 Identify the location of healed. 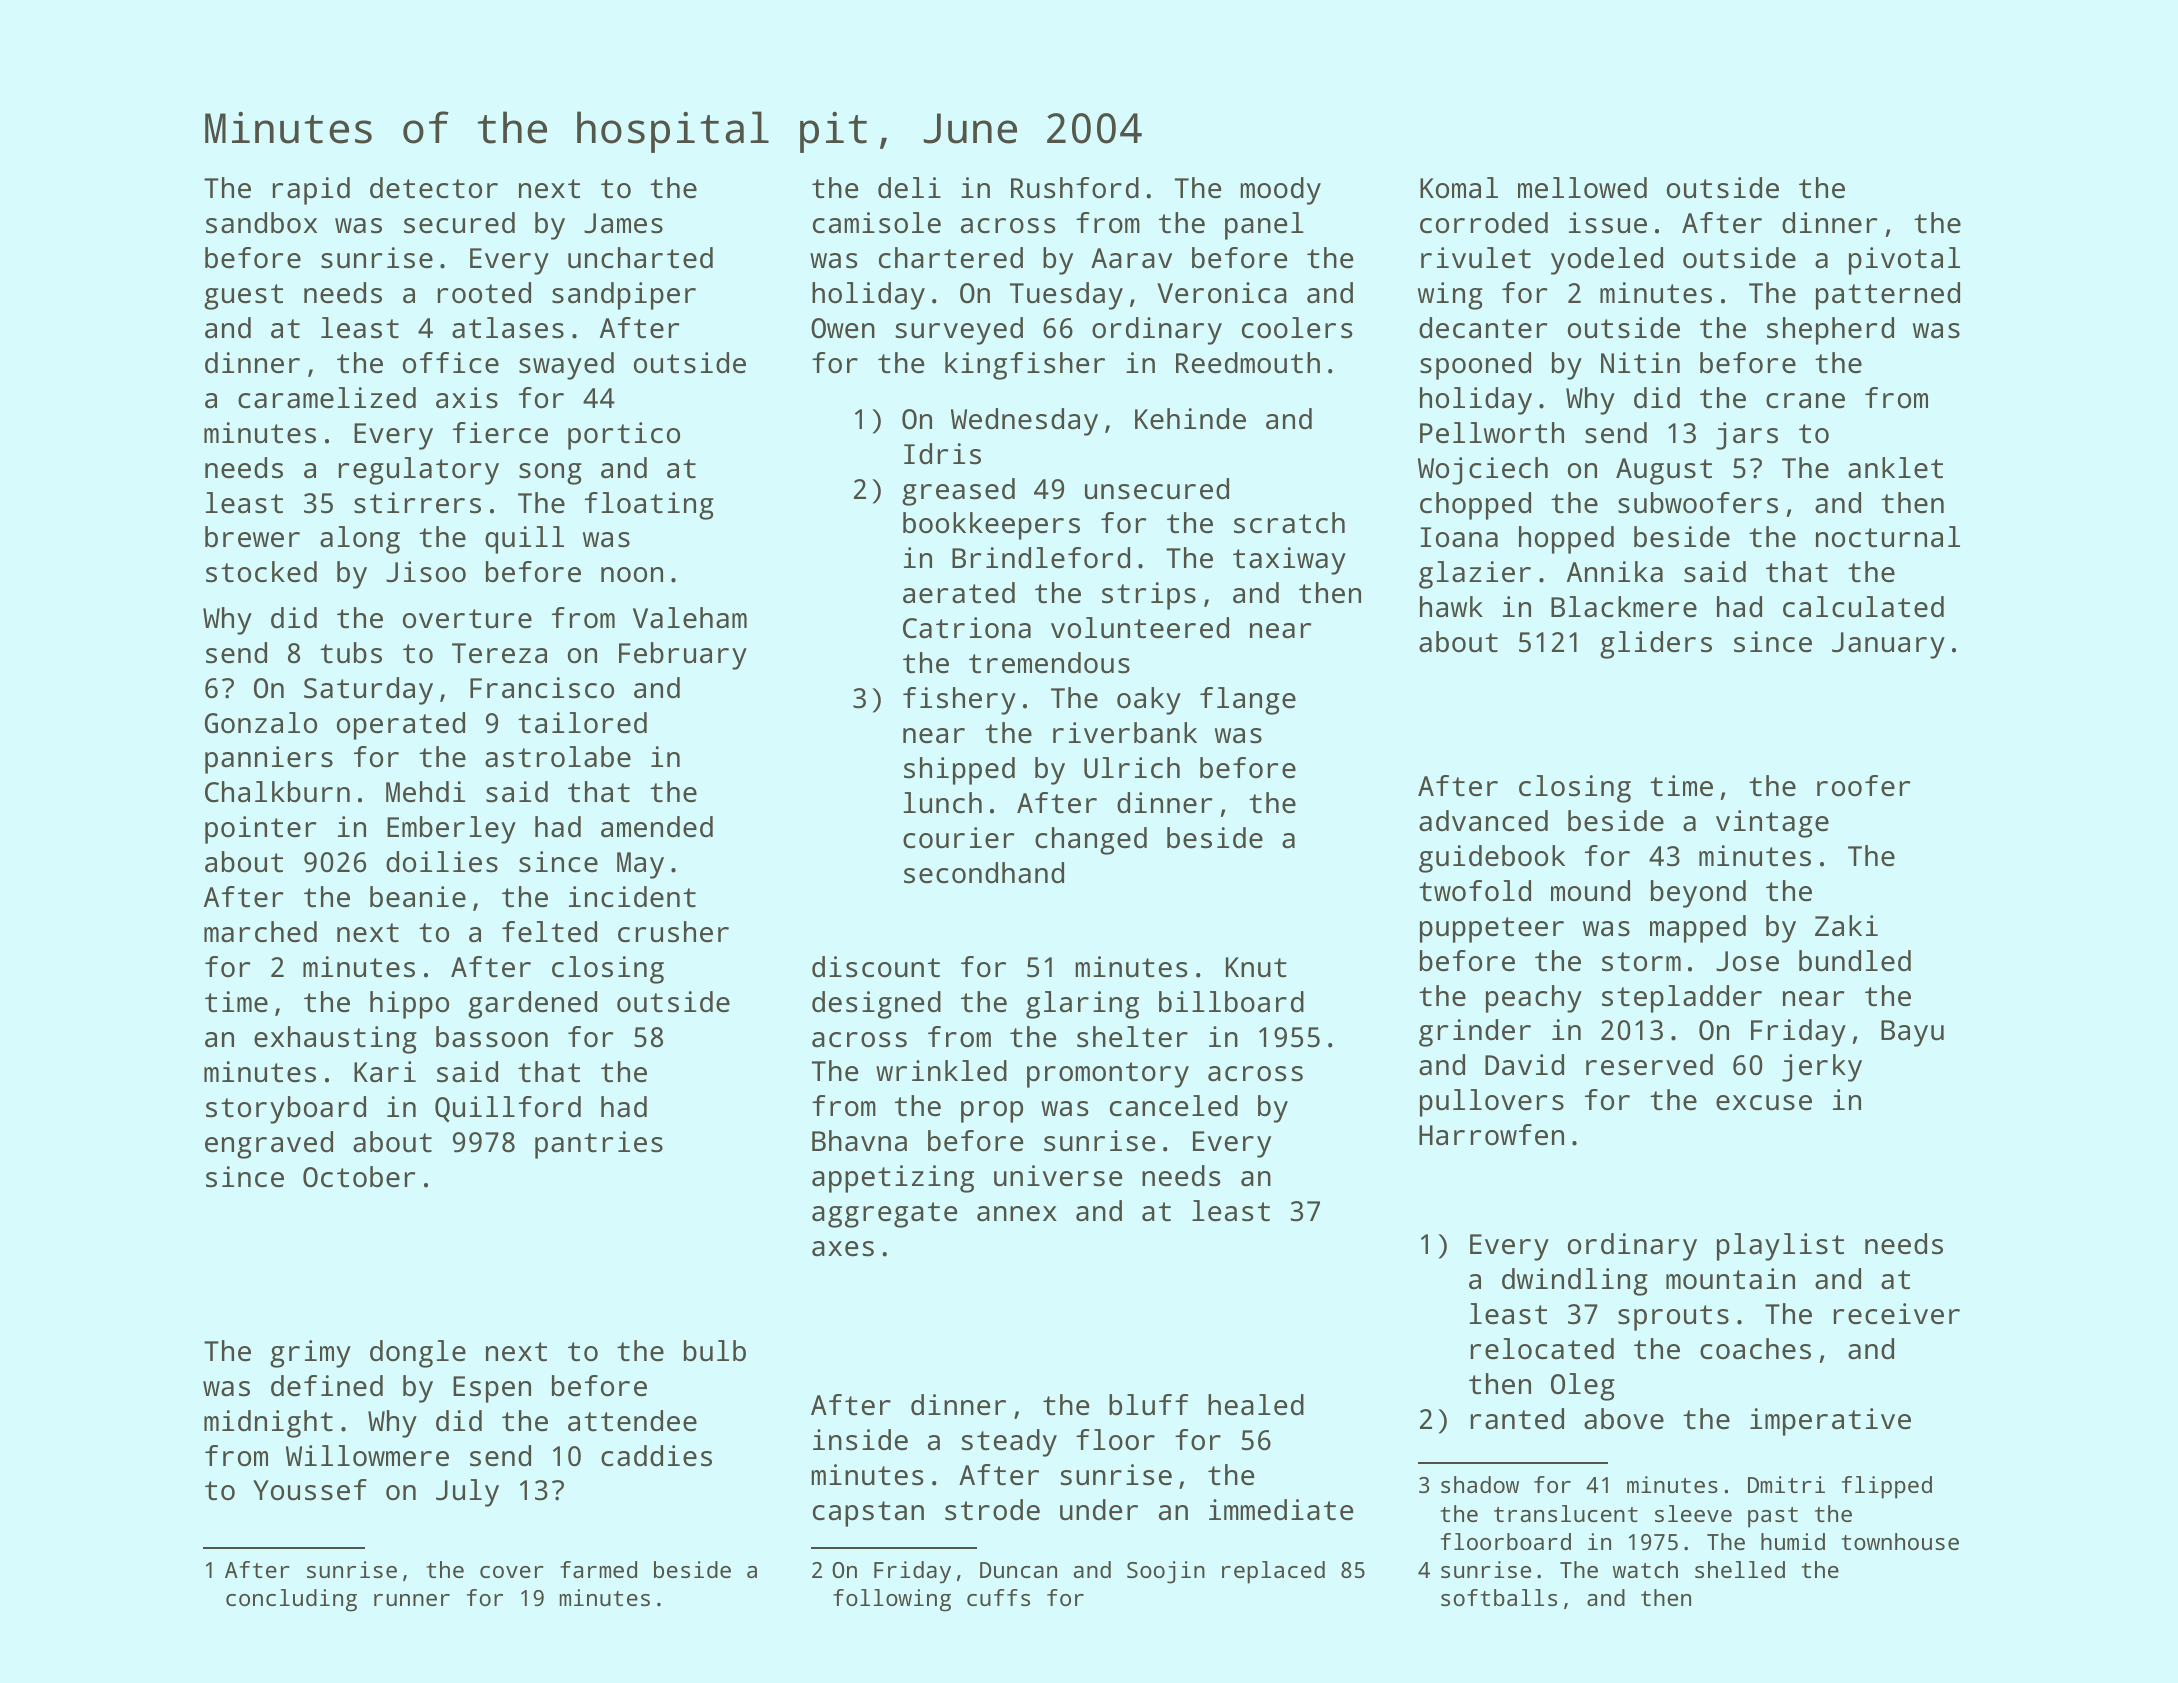
(1256, 1405).
